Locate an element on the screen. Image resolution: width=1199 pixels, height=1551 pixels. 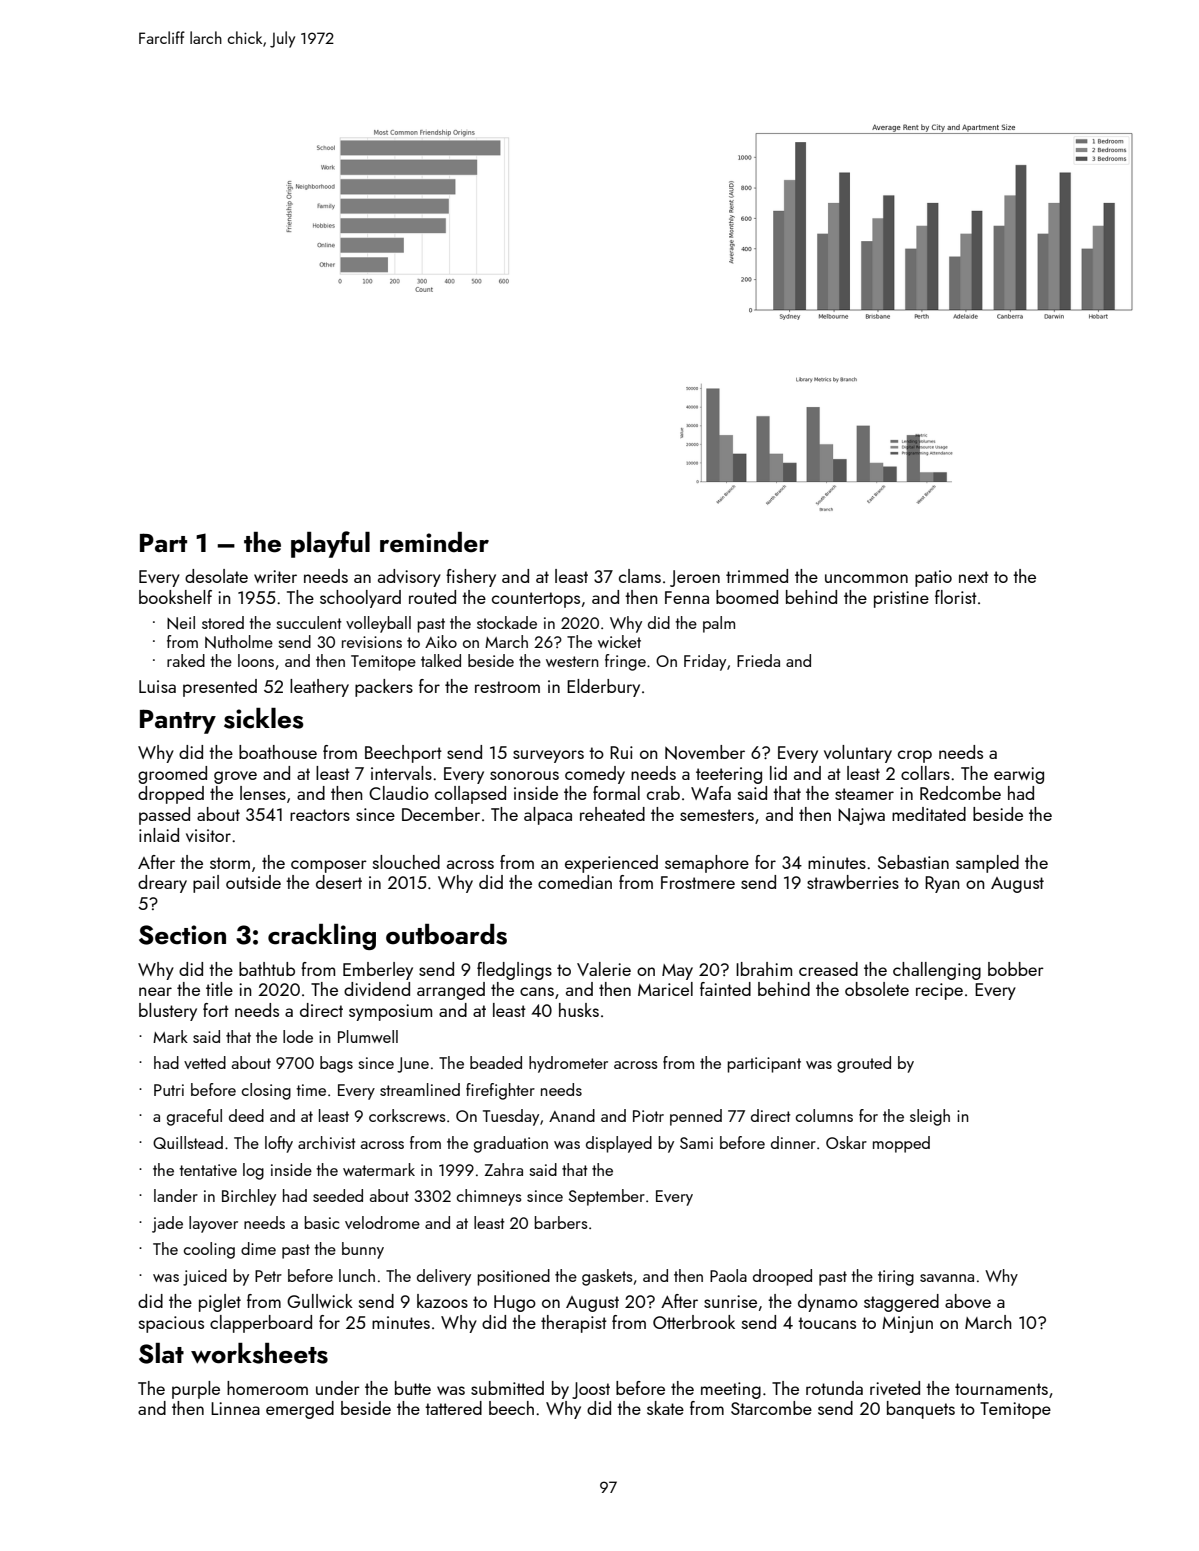
vetted is located at coordinates (205, 1062).
